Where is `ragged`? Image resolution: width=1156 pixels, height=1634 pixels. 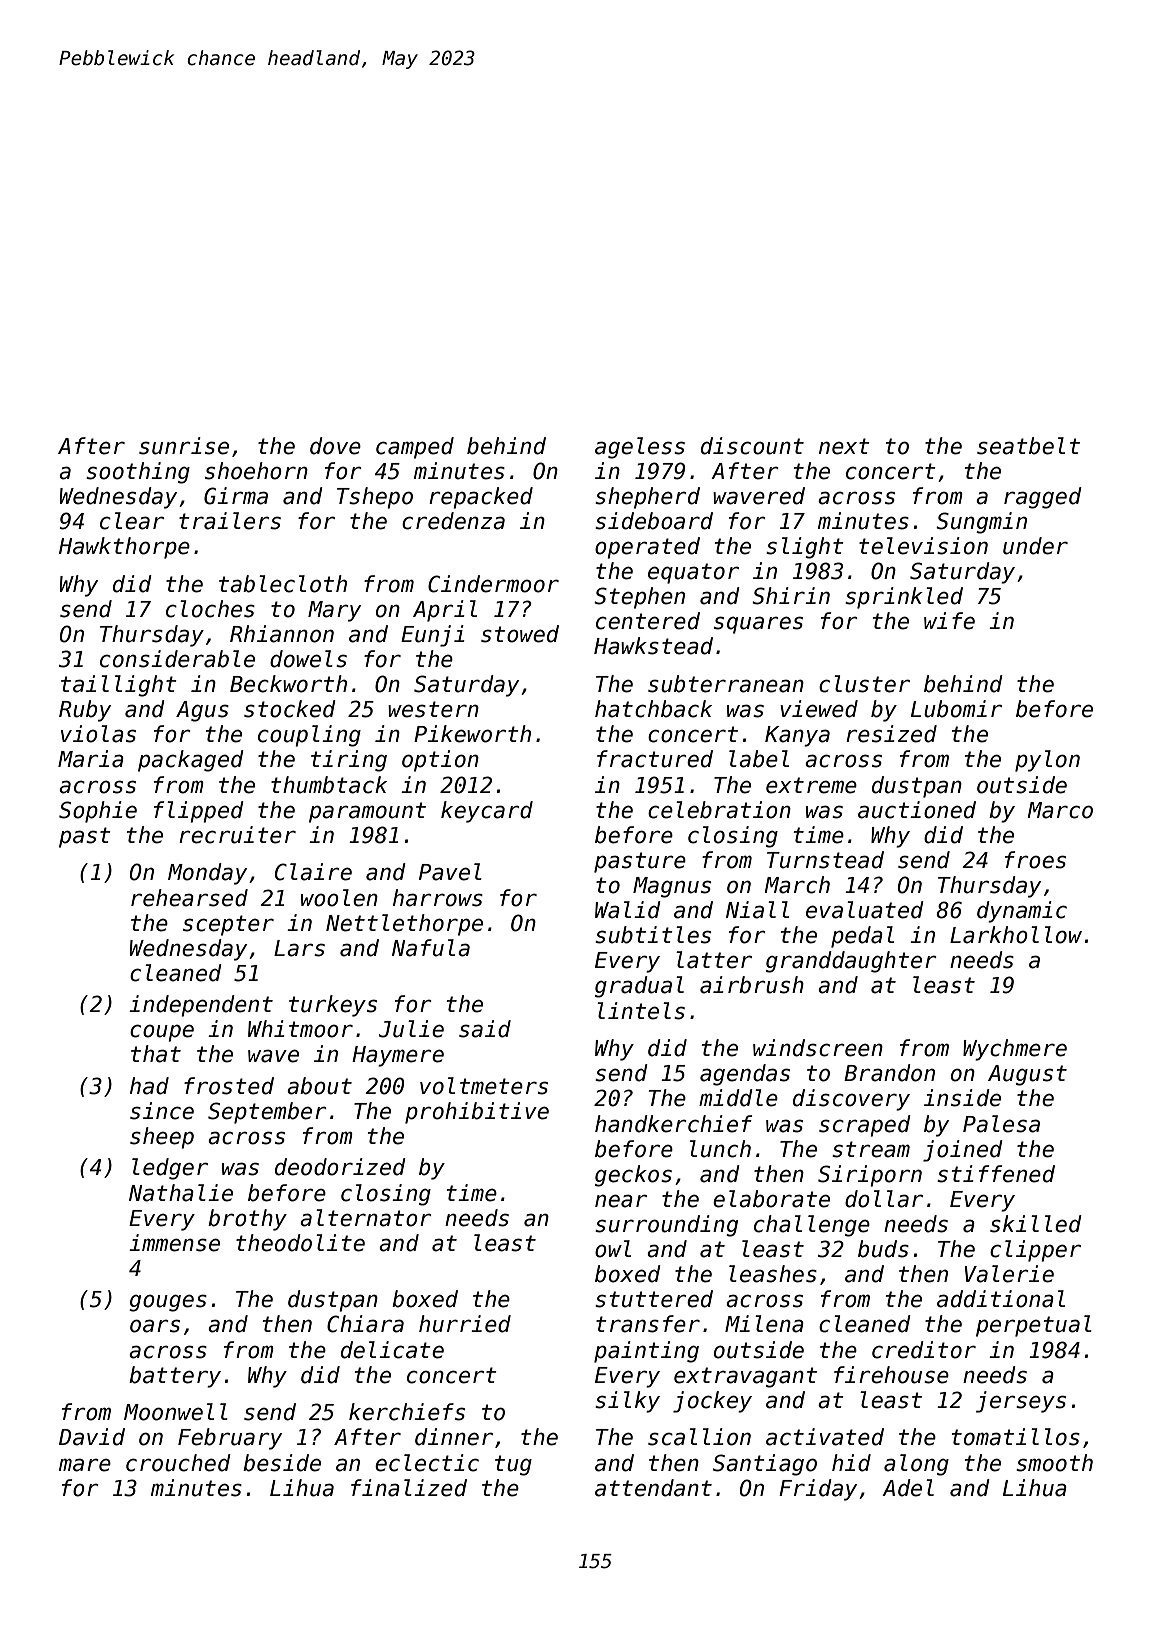 ragged is located at coordinates (1043, 498).
